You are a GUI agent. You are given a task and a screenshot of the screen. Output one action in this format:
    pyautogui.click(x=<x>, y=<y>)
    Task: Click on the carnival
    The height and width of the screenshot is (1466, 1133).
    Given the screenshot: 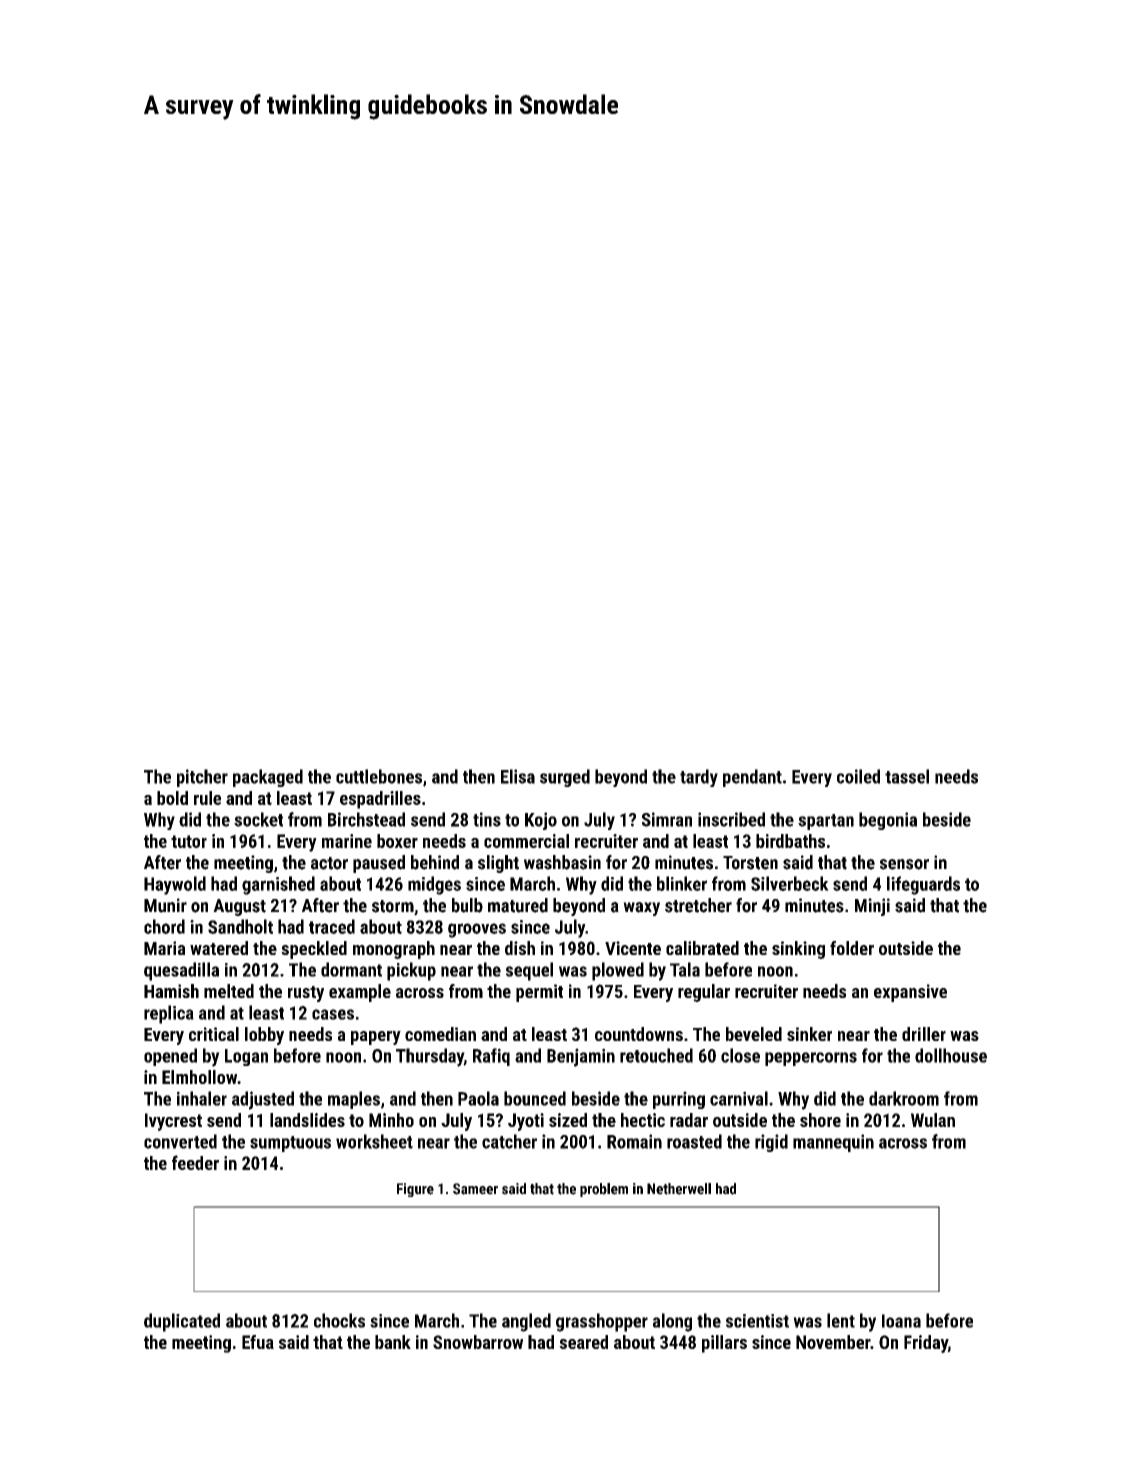 What is the action you would take?
    pyautogui.click(x=739, y=1098)
